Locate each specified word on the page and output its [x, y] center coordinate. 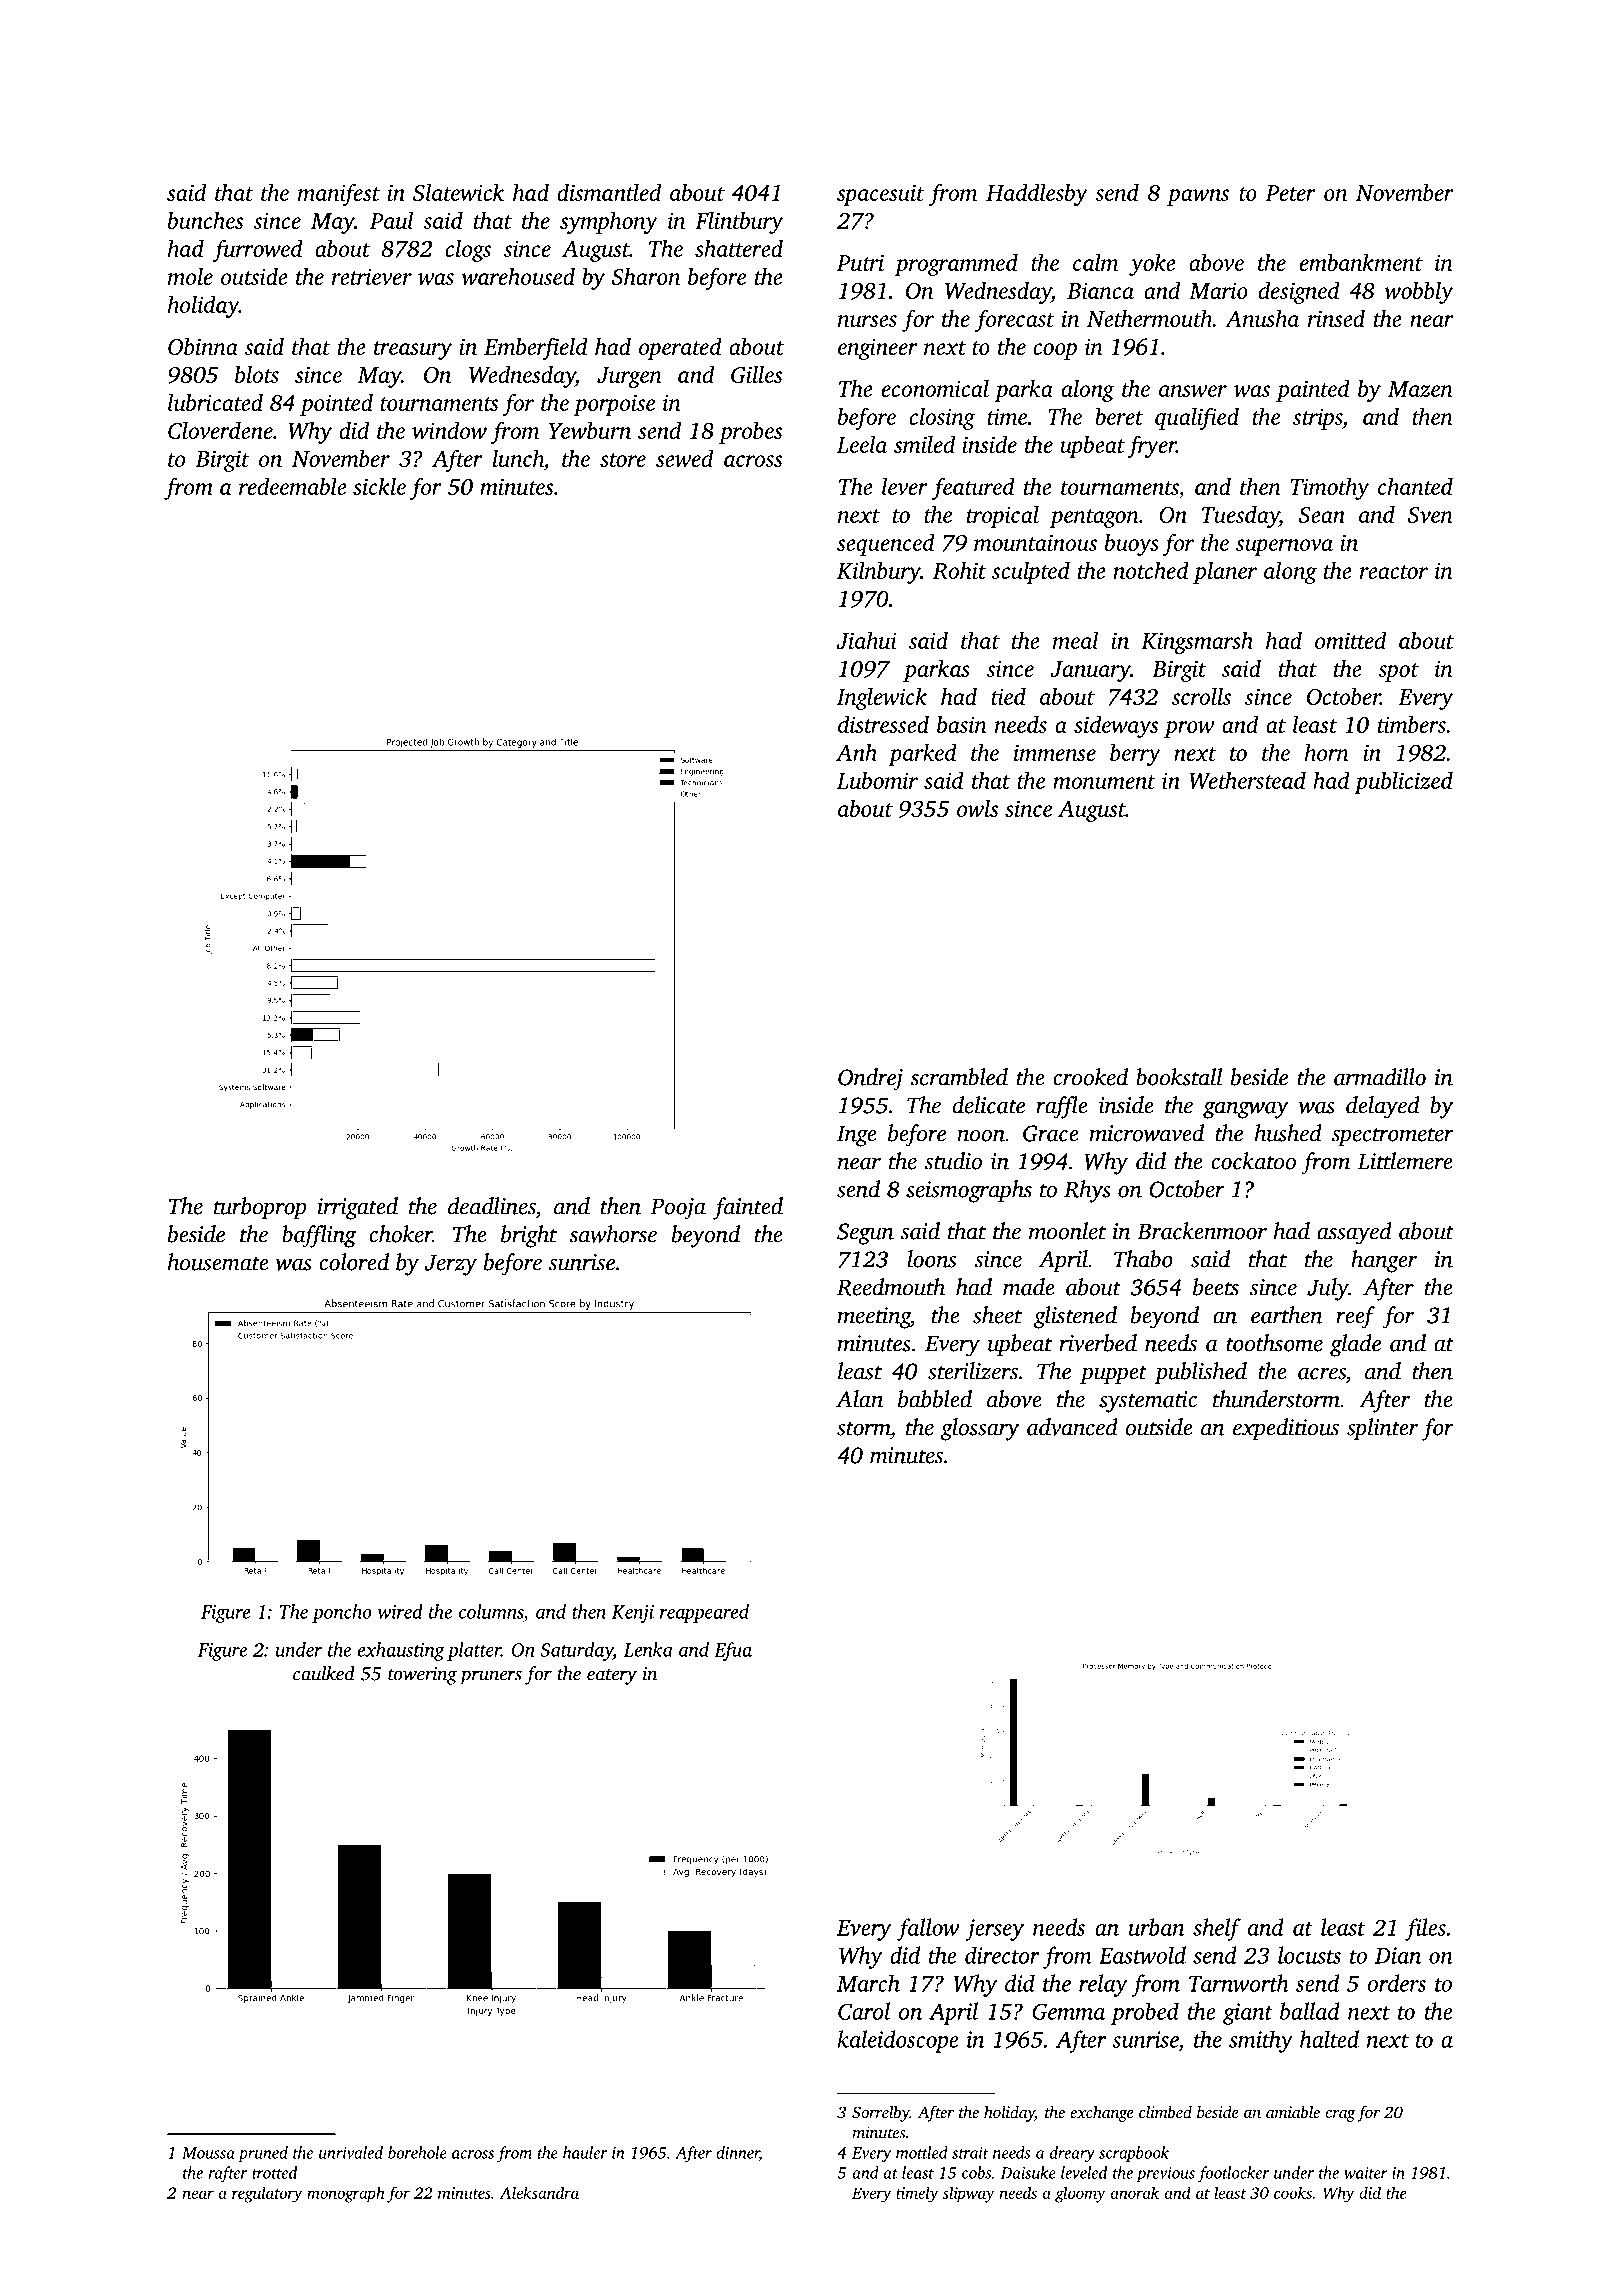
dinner [738, 2153]
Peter [1290, 193]
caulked [324, 1673]
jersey [994, 1930]
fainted [748, 1208]
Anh [856, 752]
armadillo [1380, 1077]
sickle [379, 486]
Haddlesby [1037, 194]
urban [1157, 1927]
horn [1327, 752]
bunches [205, 220]
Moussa [208, 2153]
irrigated [358, 1208]
